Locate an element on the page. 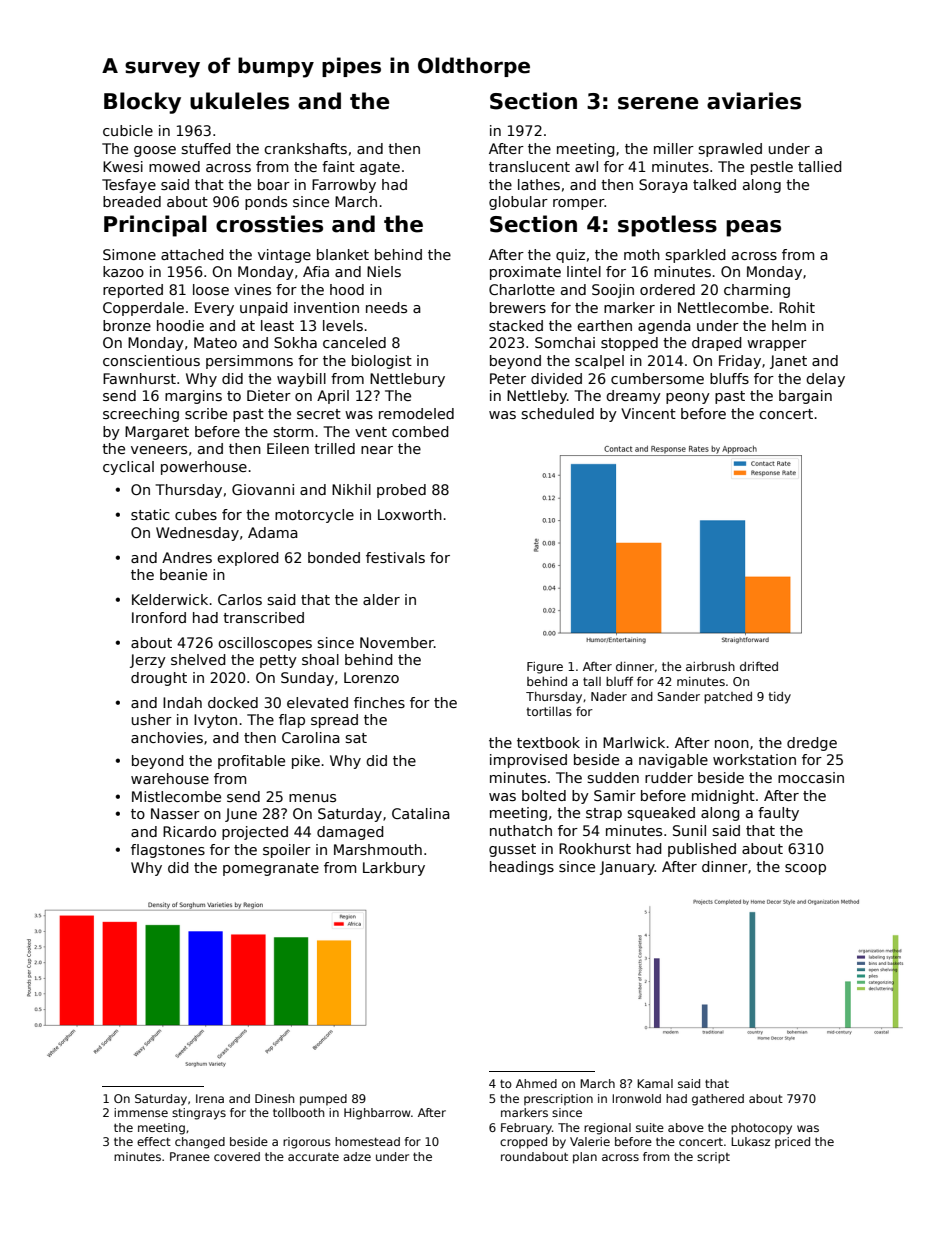 Image resolution: width=952 pixels, height=1233 pixels. ukuleles is located at coordinates (239, 101).
